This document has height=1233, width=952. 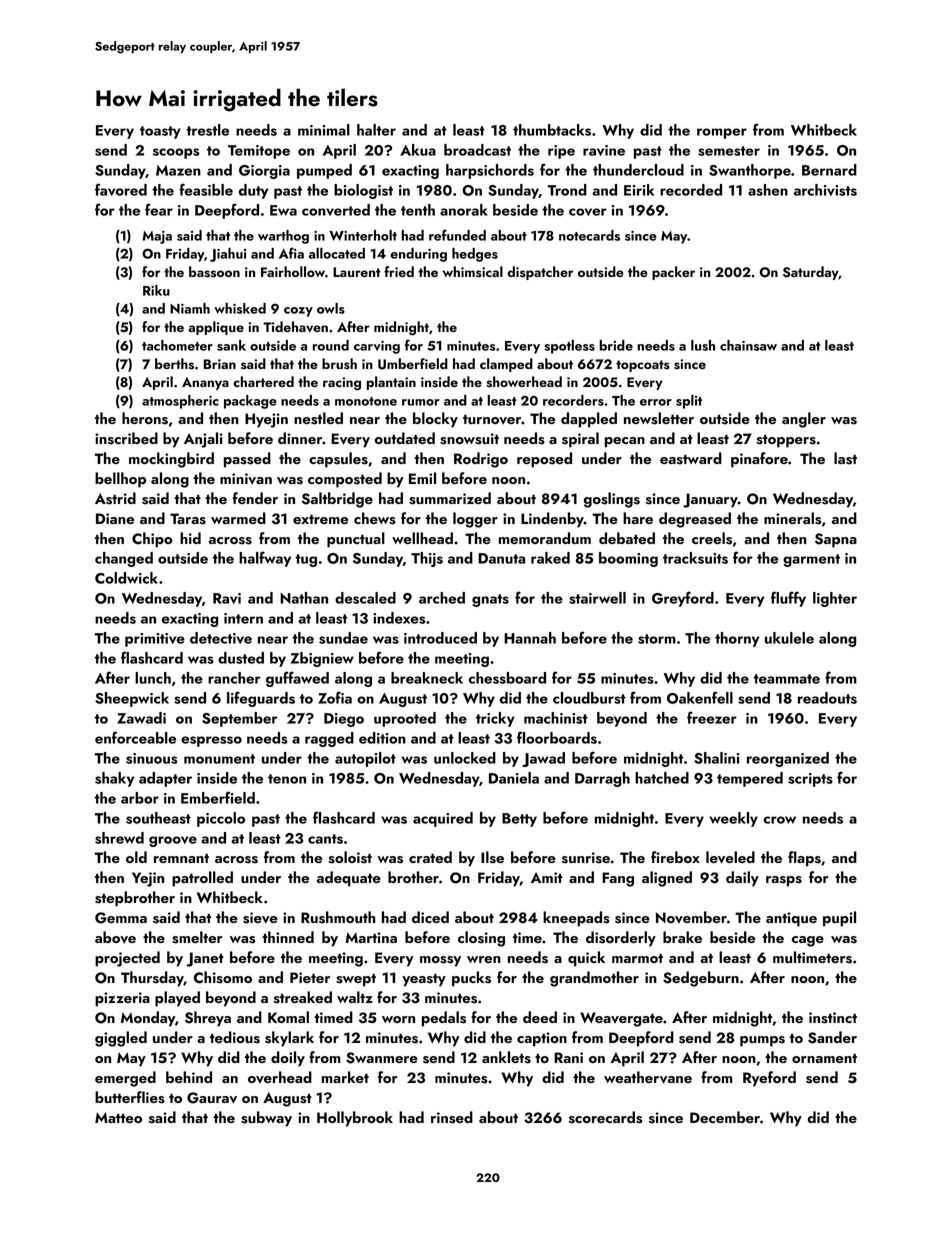 I want to click on thumbtacks, so click(x=552, y=130).
